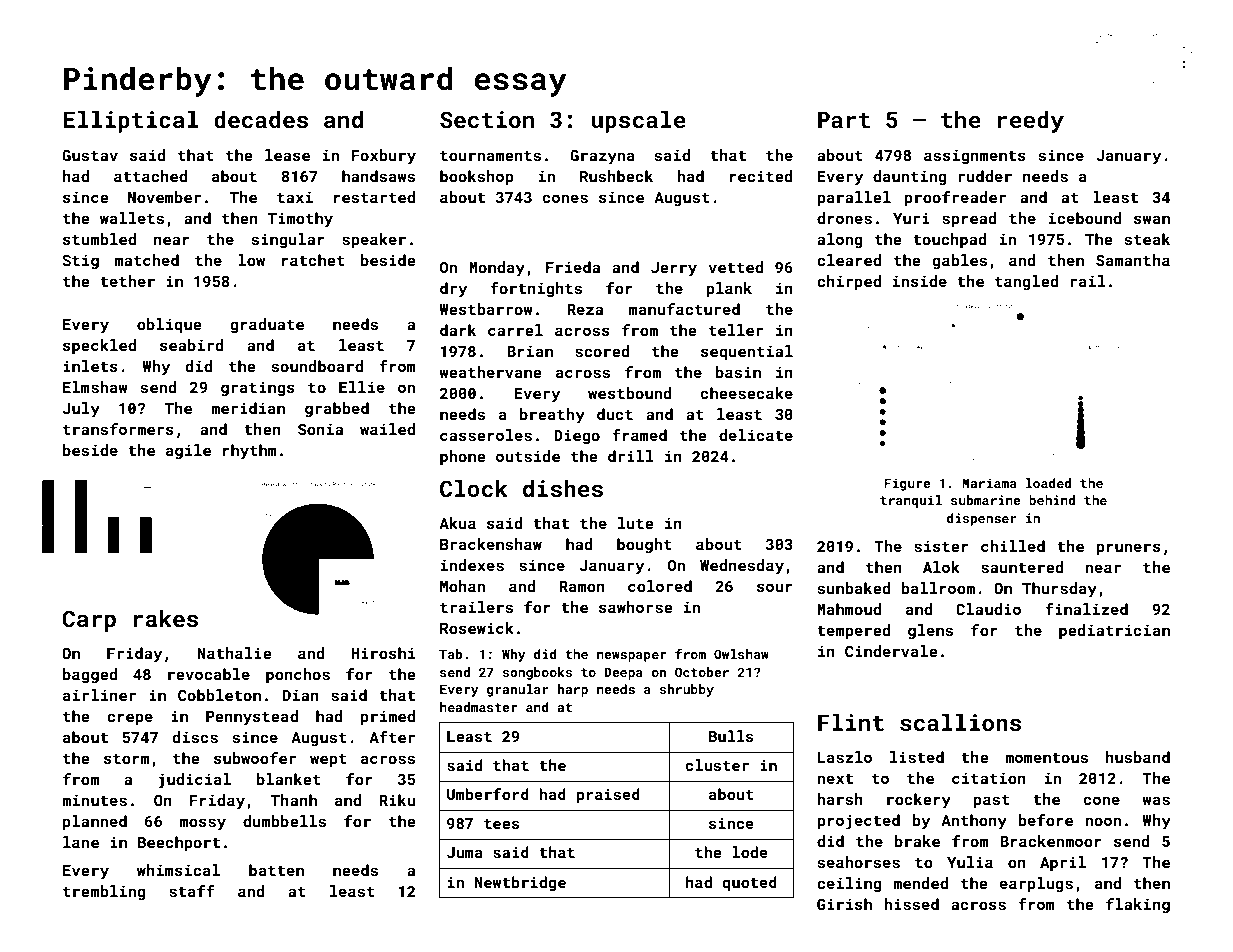  Describe the element at coordinates (150, 176) in the image. I see `attached` at that location.
